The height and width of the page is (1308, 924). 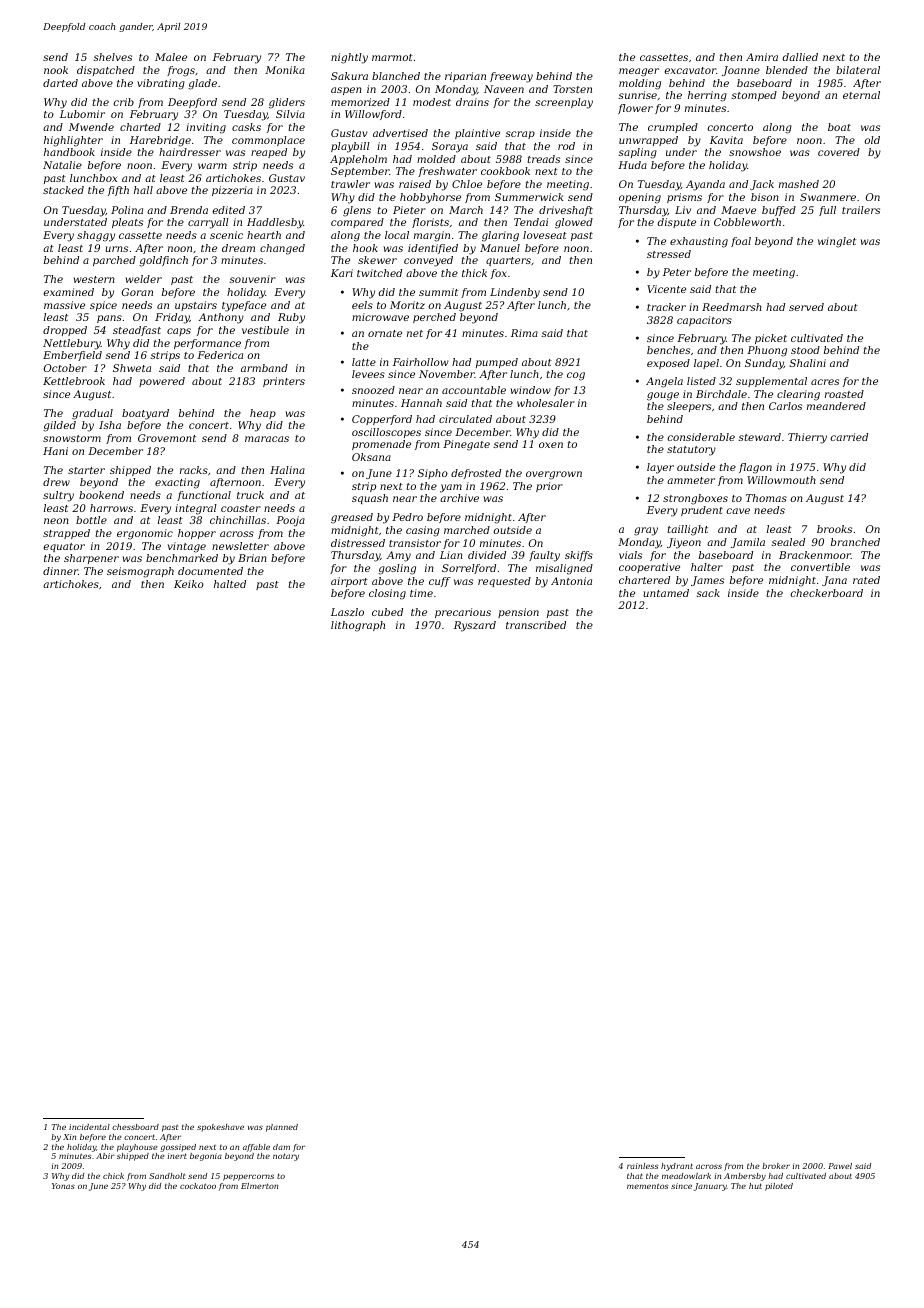 What do you see at coordinates (63, 1186) in the page?
I see `Yonas` at bounding box center [63, 1186].
